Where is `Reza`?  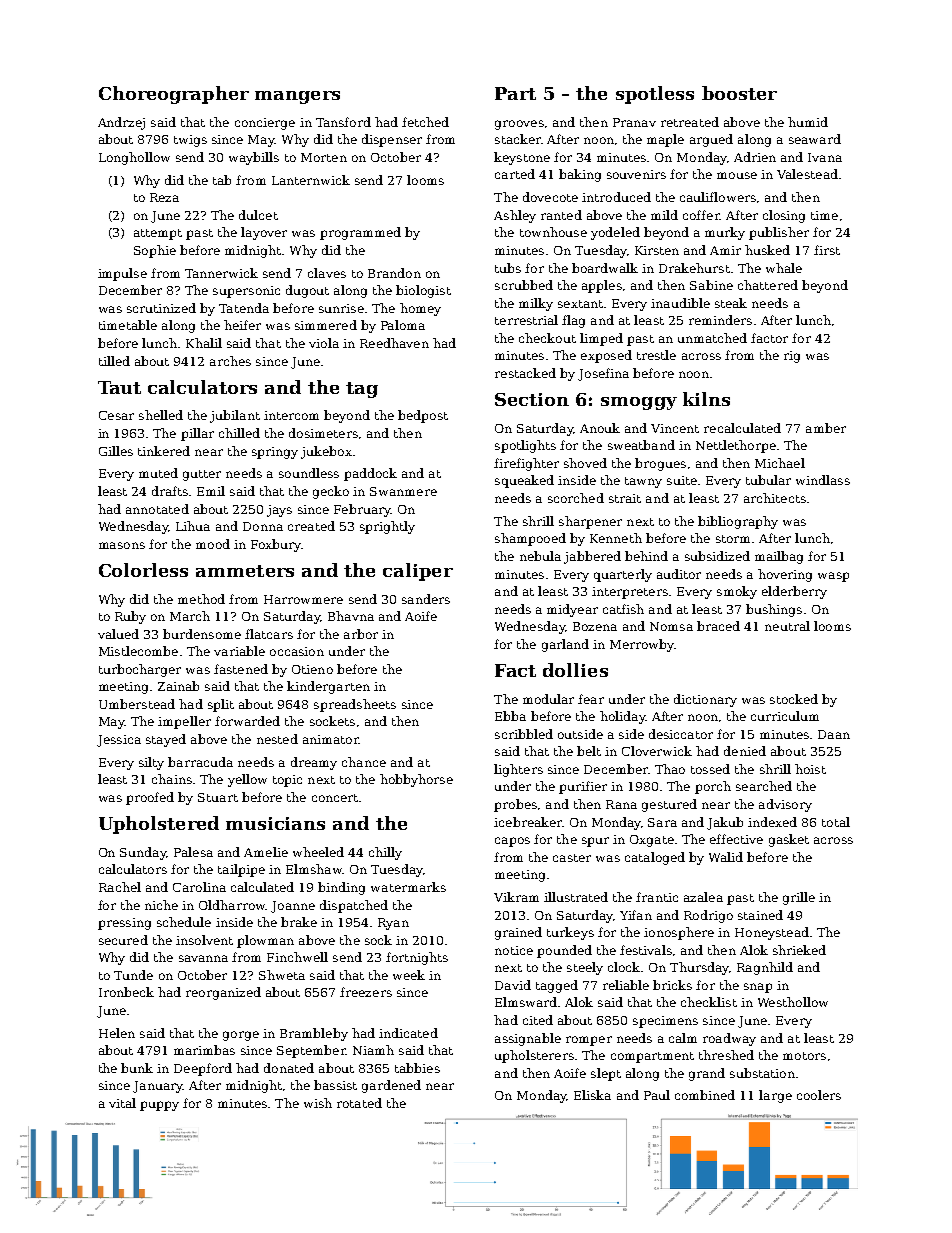
Reza is located at coordinates (164, 197).
